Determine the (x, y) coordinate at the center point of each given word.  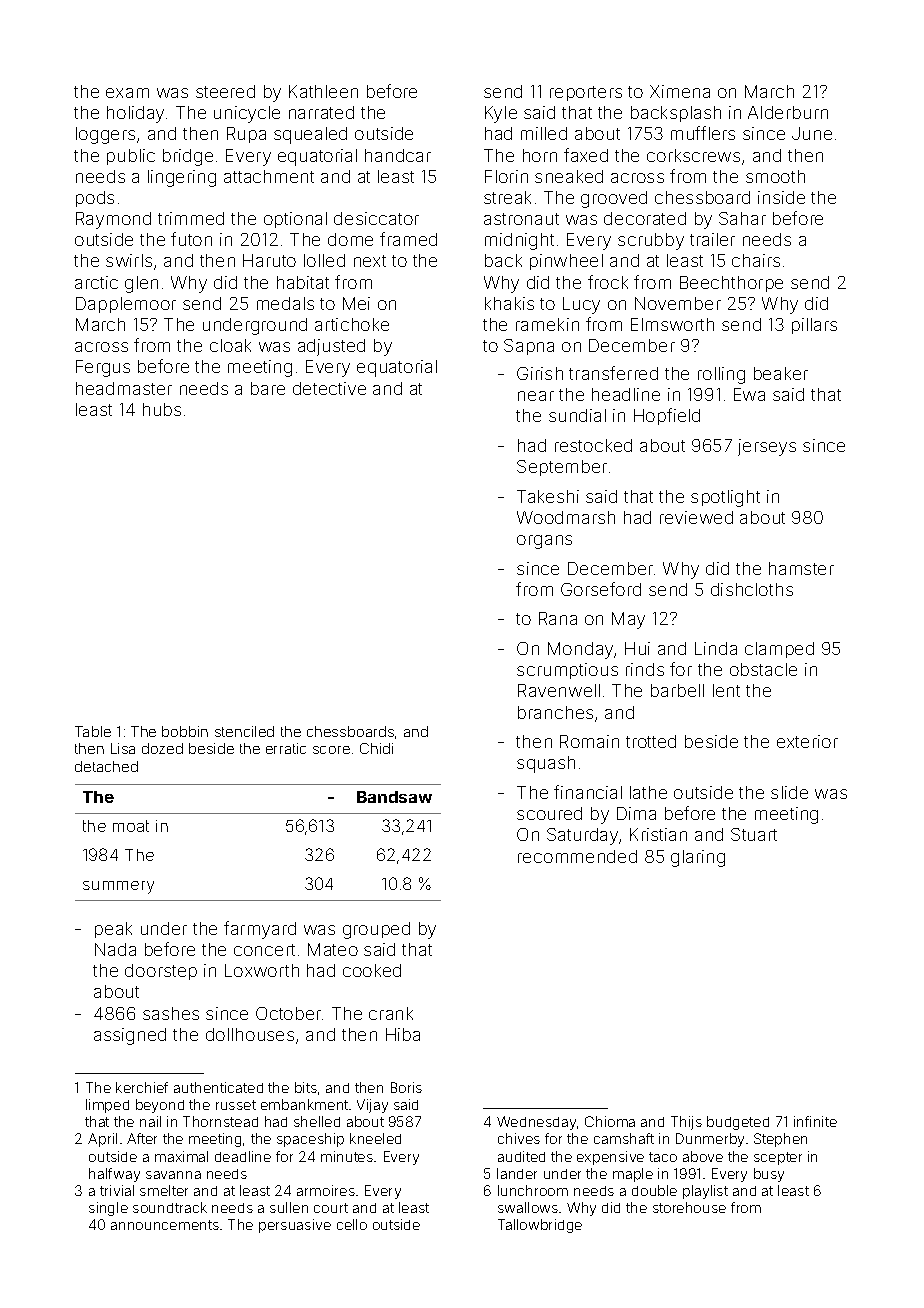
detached (106, 766)
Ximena (680, 91)
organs (544, 542)
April (102, 1140)
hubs (162, 409)
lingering (182, 178)
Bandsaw (394, 797)
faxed (586, 155)
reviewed (696, 517)
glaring (698, 858)
